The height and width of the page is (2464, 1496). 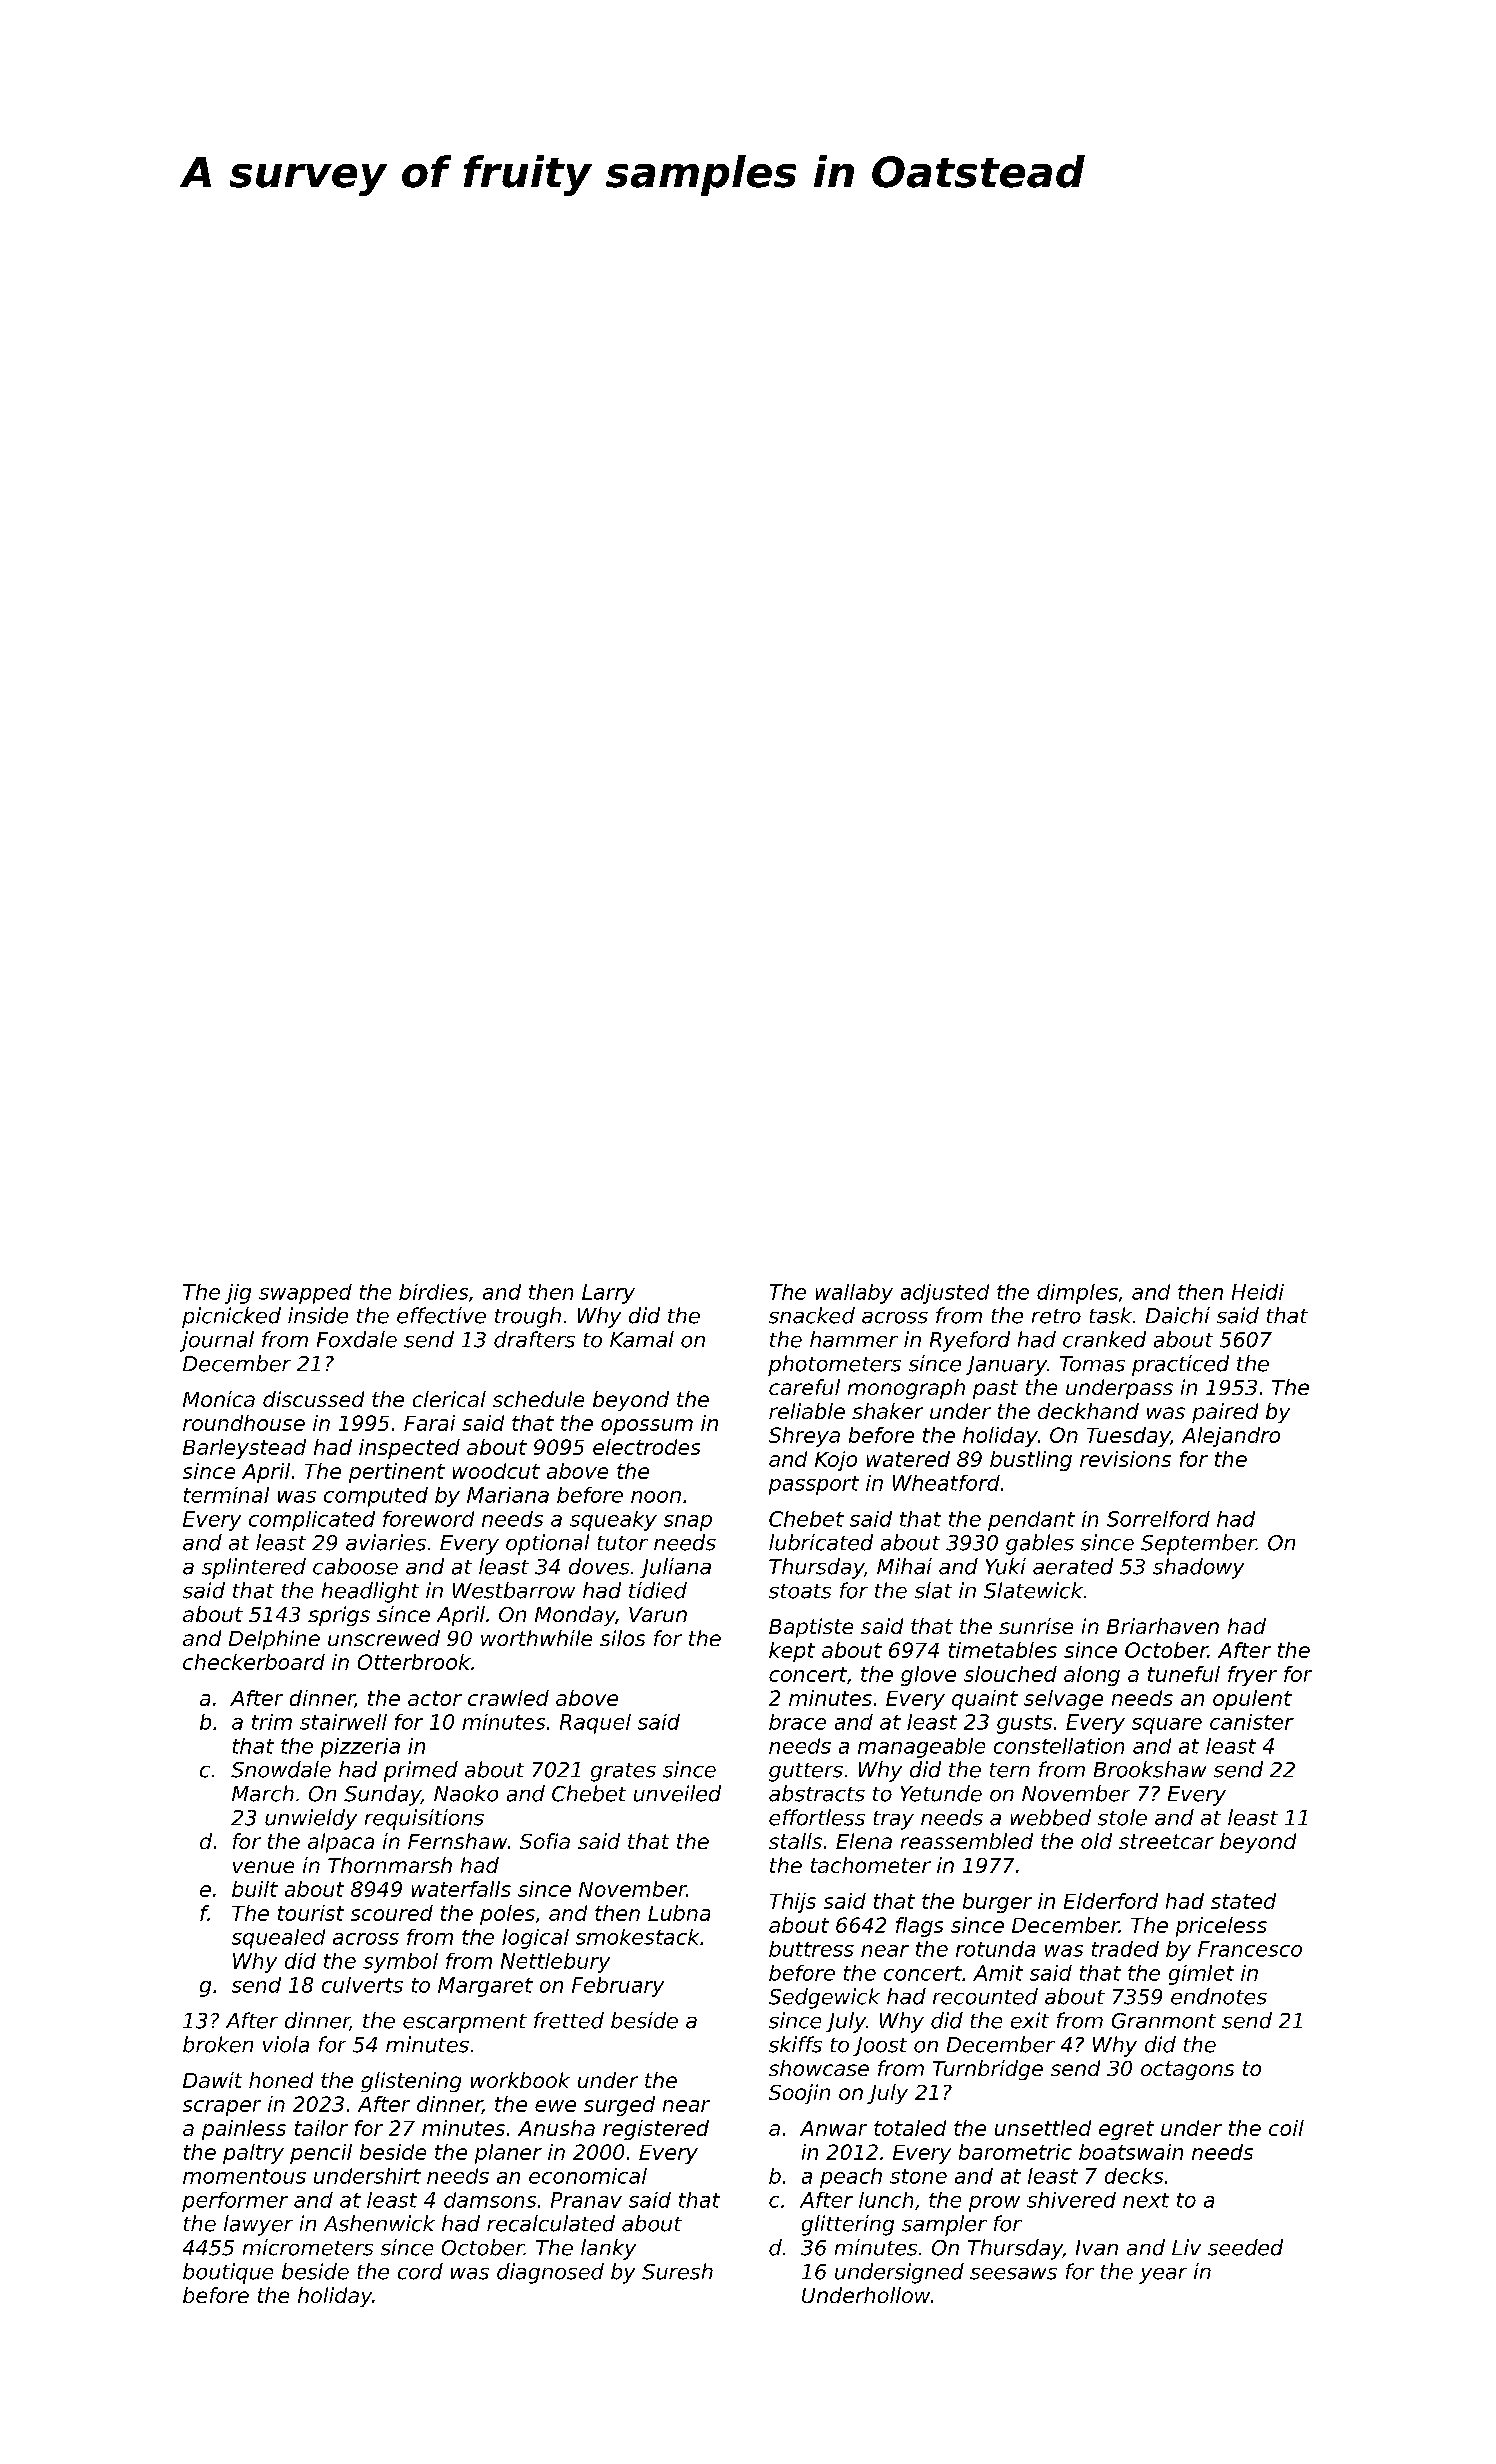 I want to click on doves, so click(x=599, y=1566).
